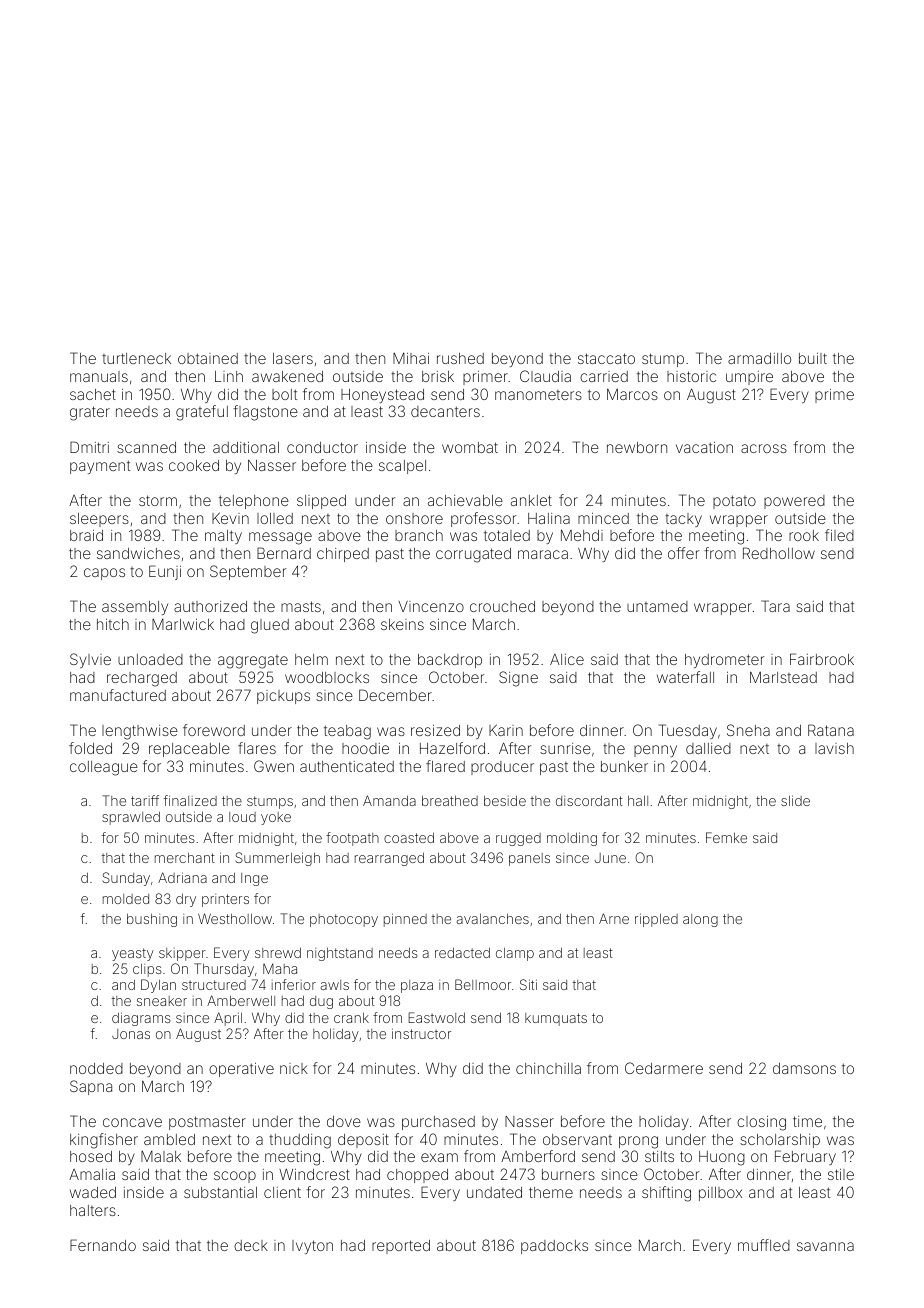  I want to click on built, so click(813, 358).
